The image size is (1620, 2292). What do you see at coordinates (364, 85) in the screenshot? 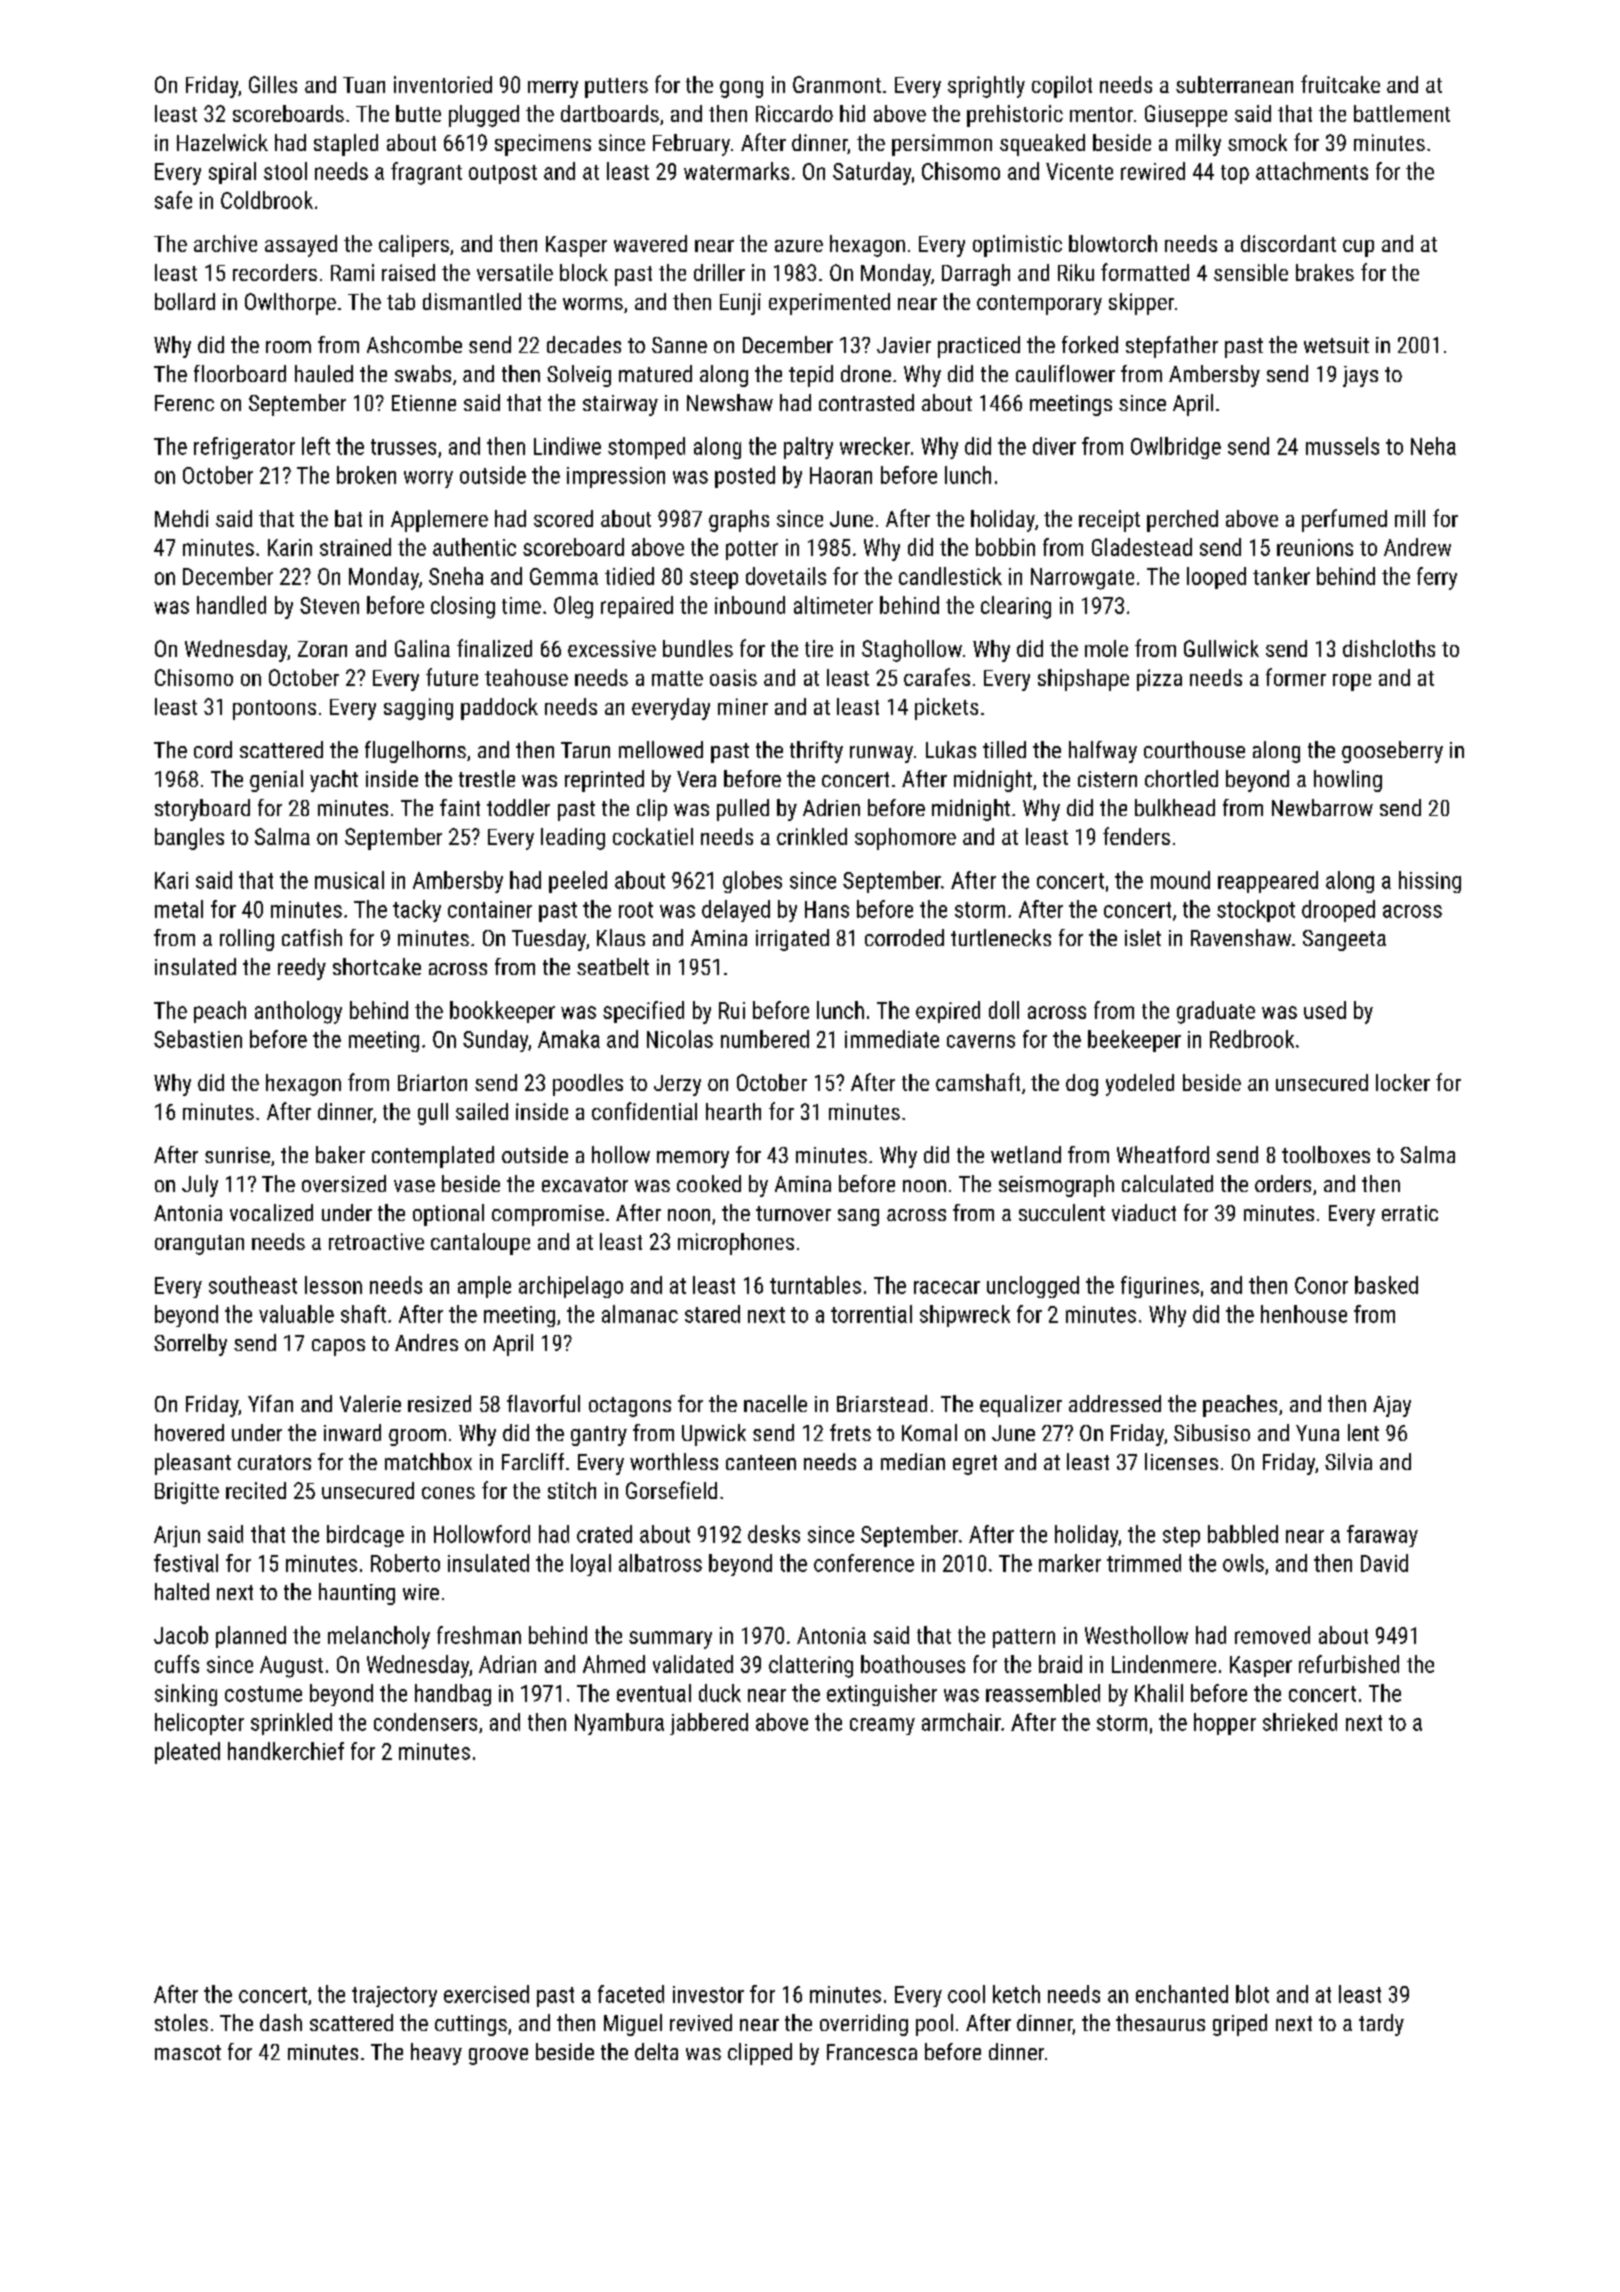
I see `Tuan` at bounding box center [364, 85].
